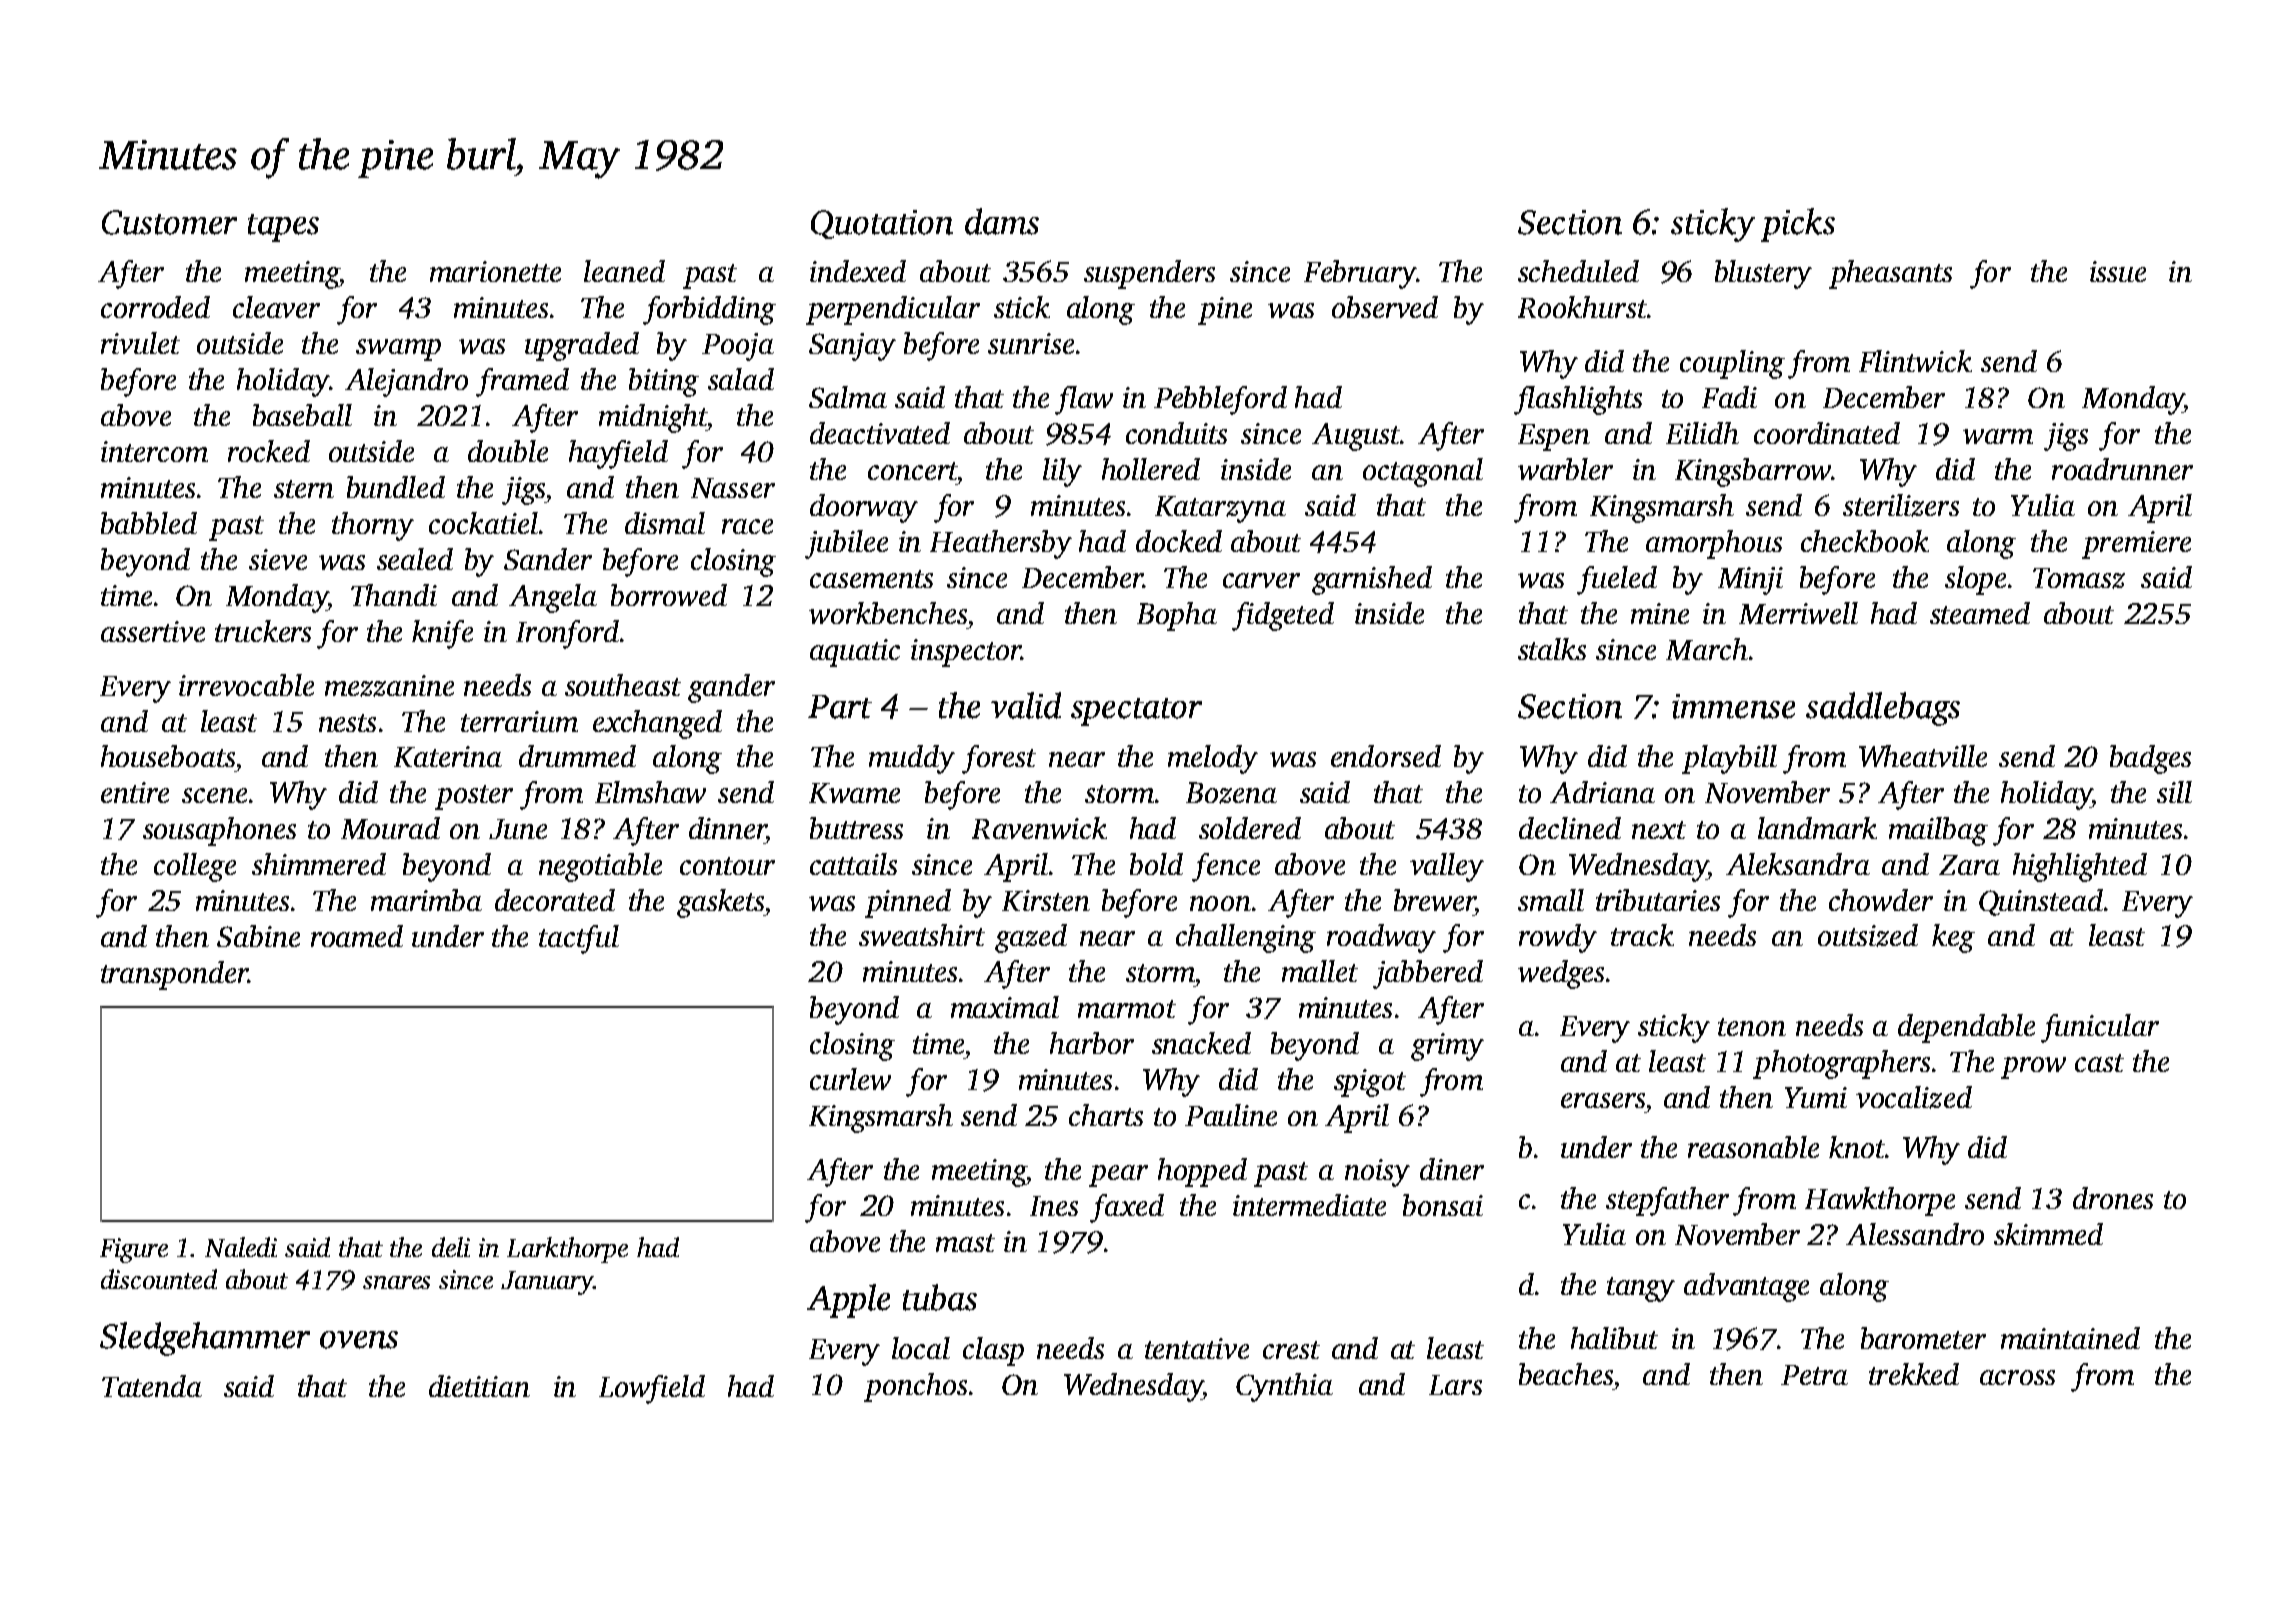  What do you see at coordinates (1002, 221) in the image?
I see `dams` at bounding box center [1002, 221].
